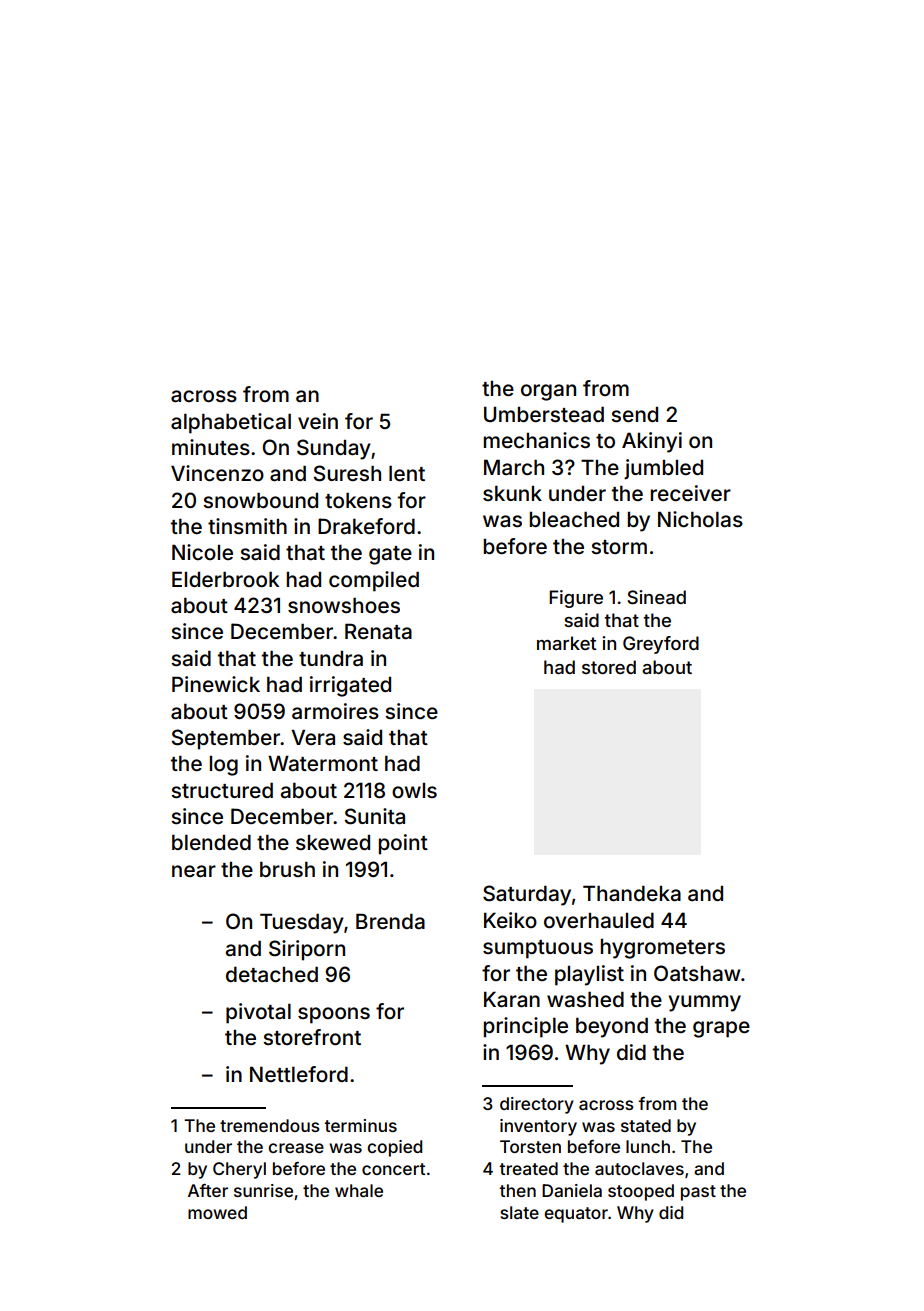 This screenshot has height=1311, width=924. Describe the element at coordinates (318, 421) in the screenshot. I see `vein` at that location.
